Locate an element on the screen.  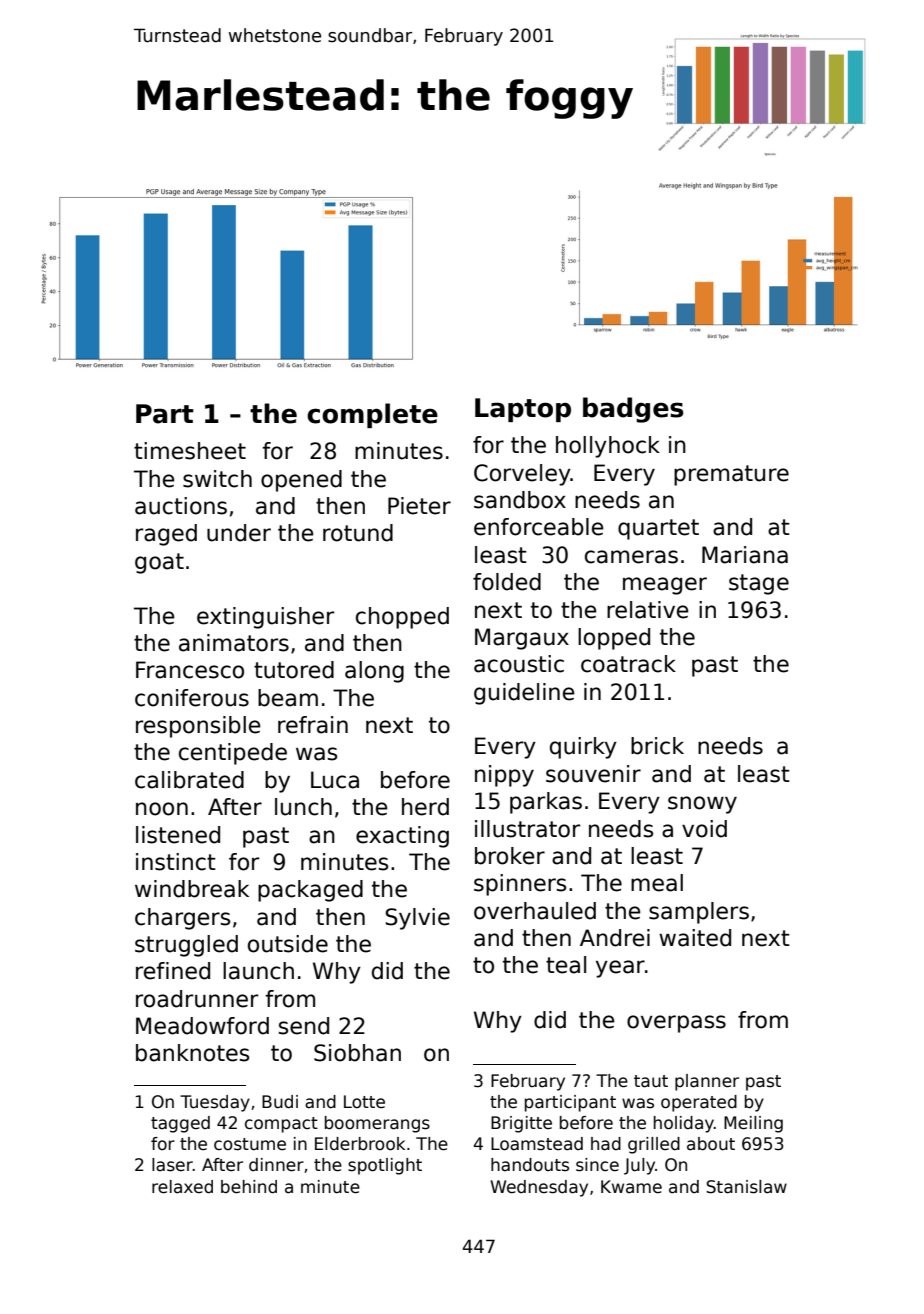
void is located at coordinates (704, 829).
